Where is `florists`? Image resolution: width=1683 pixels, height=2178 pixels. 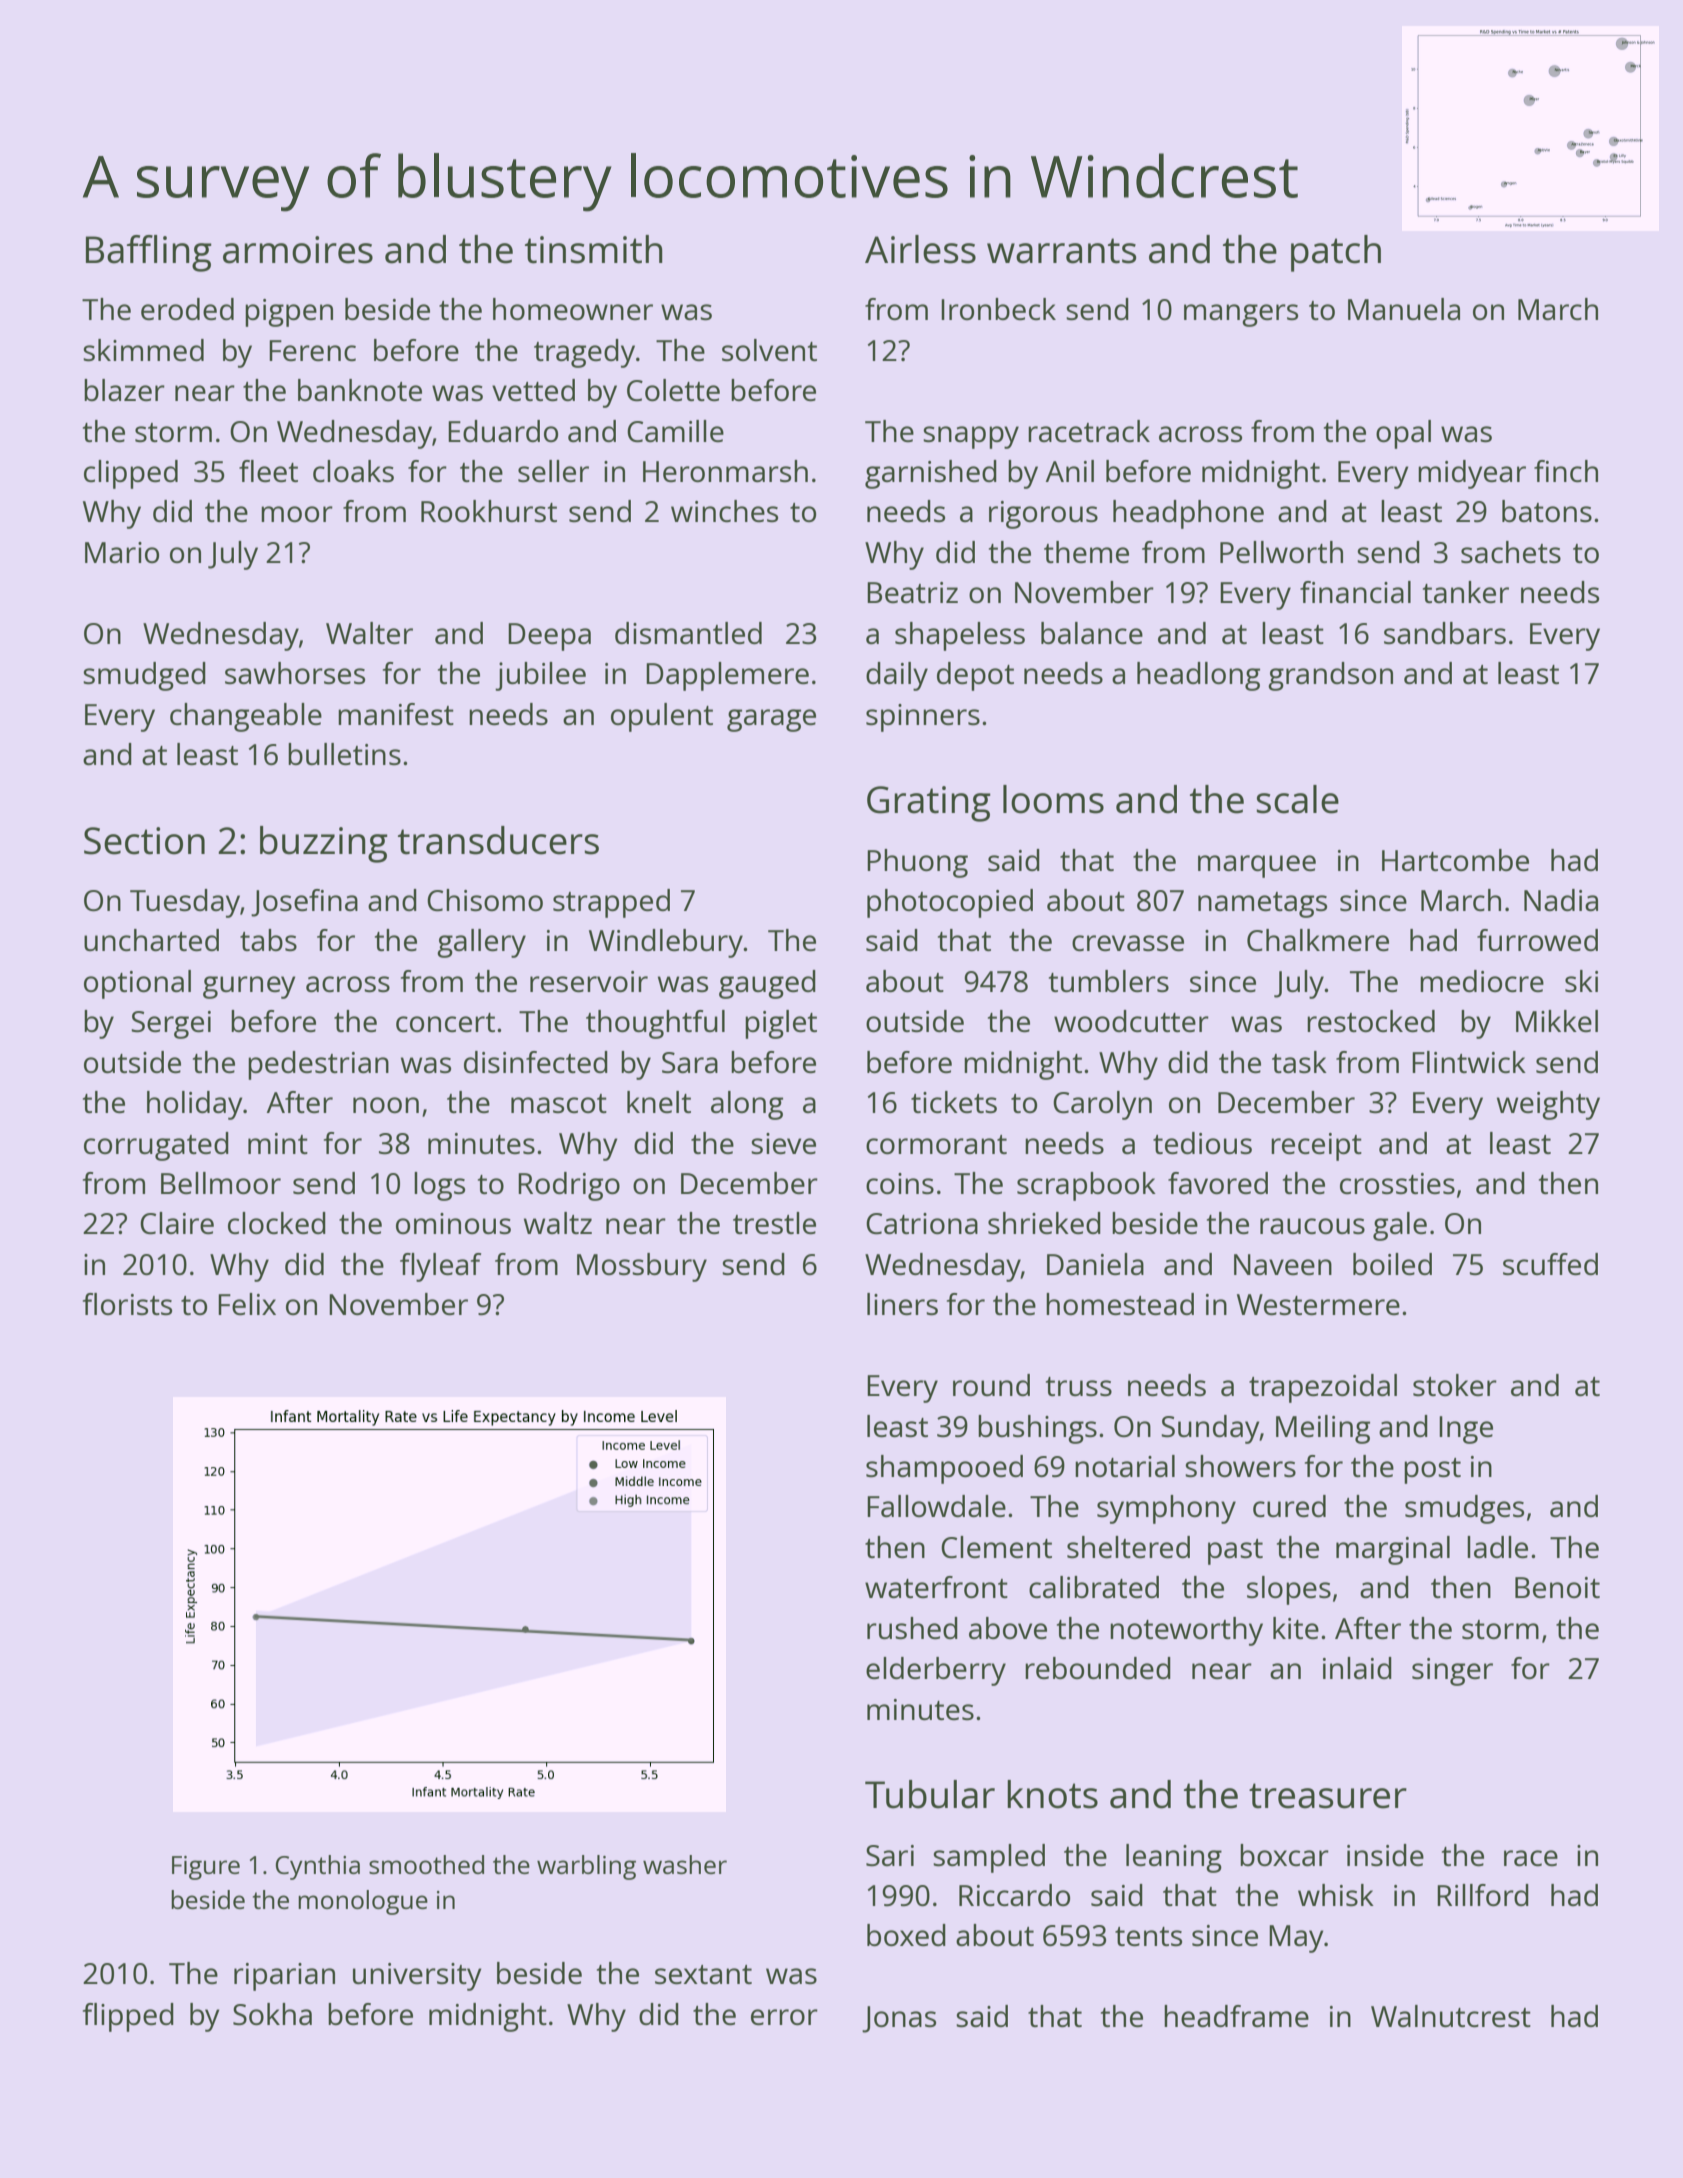
florists is located at coordinates (127, 1304).
